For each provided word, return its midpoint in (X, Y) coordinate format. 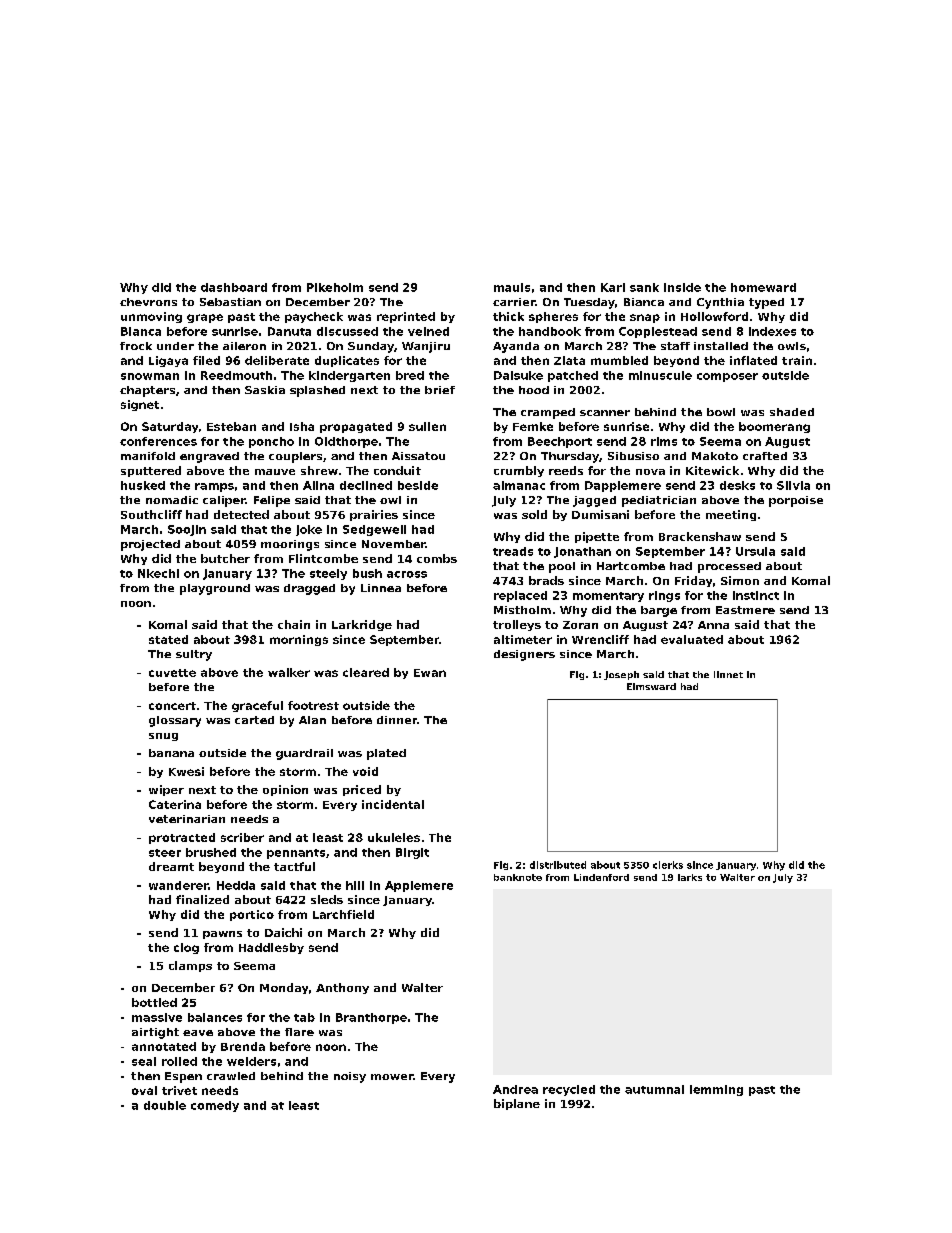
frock (136, 346)
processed (729, 567)
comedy (215, 1106)
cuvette (172, 673)
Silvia (793, 485)
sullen (427, 426)
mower (392, 1077)
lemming (716, 1090)
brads (546, 580)
